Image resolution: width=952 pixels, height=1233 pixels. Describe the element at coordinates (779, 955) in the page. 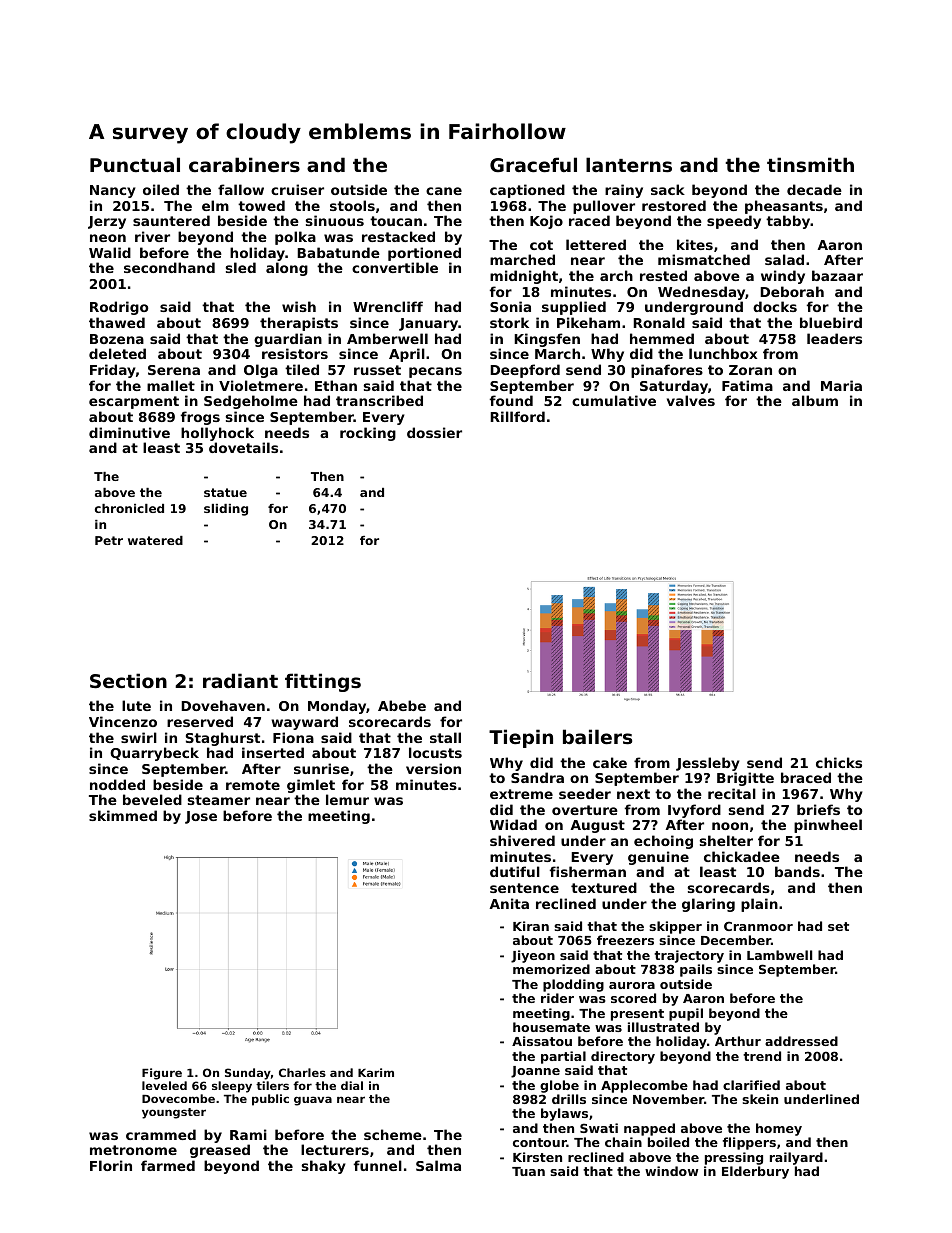

I see `Lambwell` at that location.
